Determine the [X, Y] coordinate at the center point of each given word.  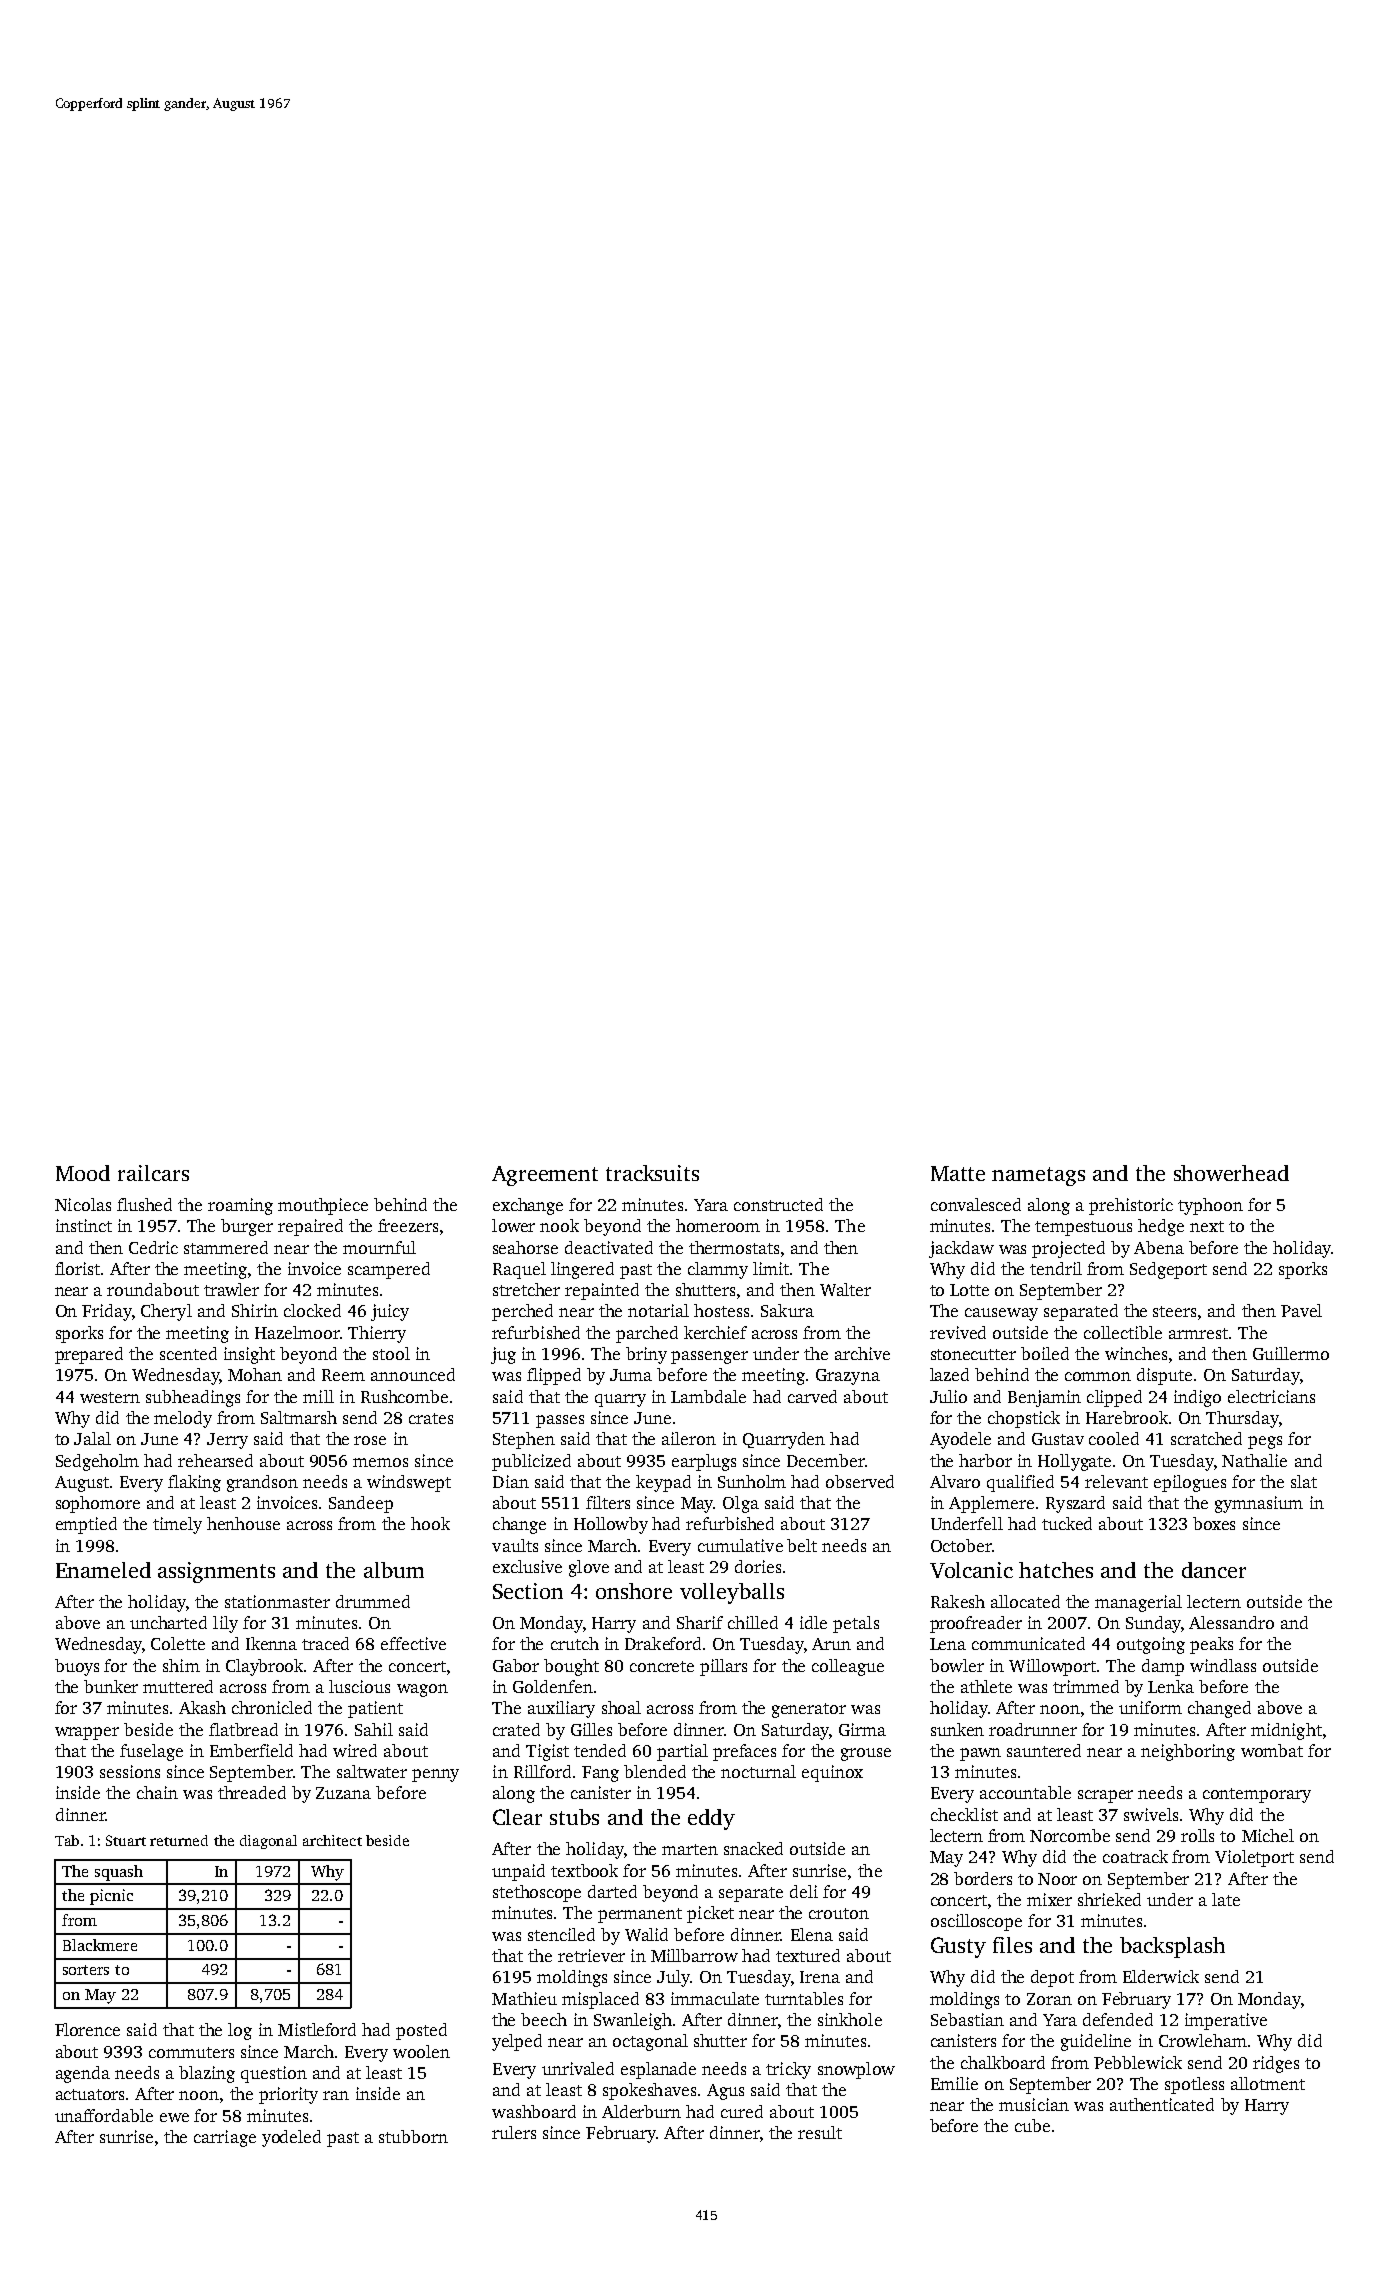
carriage [225, 2138]
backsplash [1172, 1947]
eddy [711, 1819]
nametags [1038, 1176]
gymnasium [1259, 1504]
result [820, 2132]
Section [528, 1591]
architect [332, 1840]
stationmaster [277, 1601]
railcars [153, 1173]
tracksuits [652, 1173]
